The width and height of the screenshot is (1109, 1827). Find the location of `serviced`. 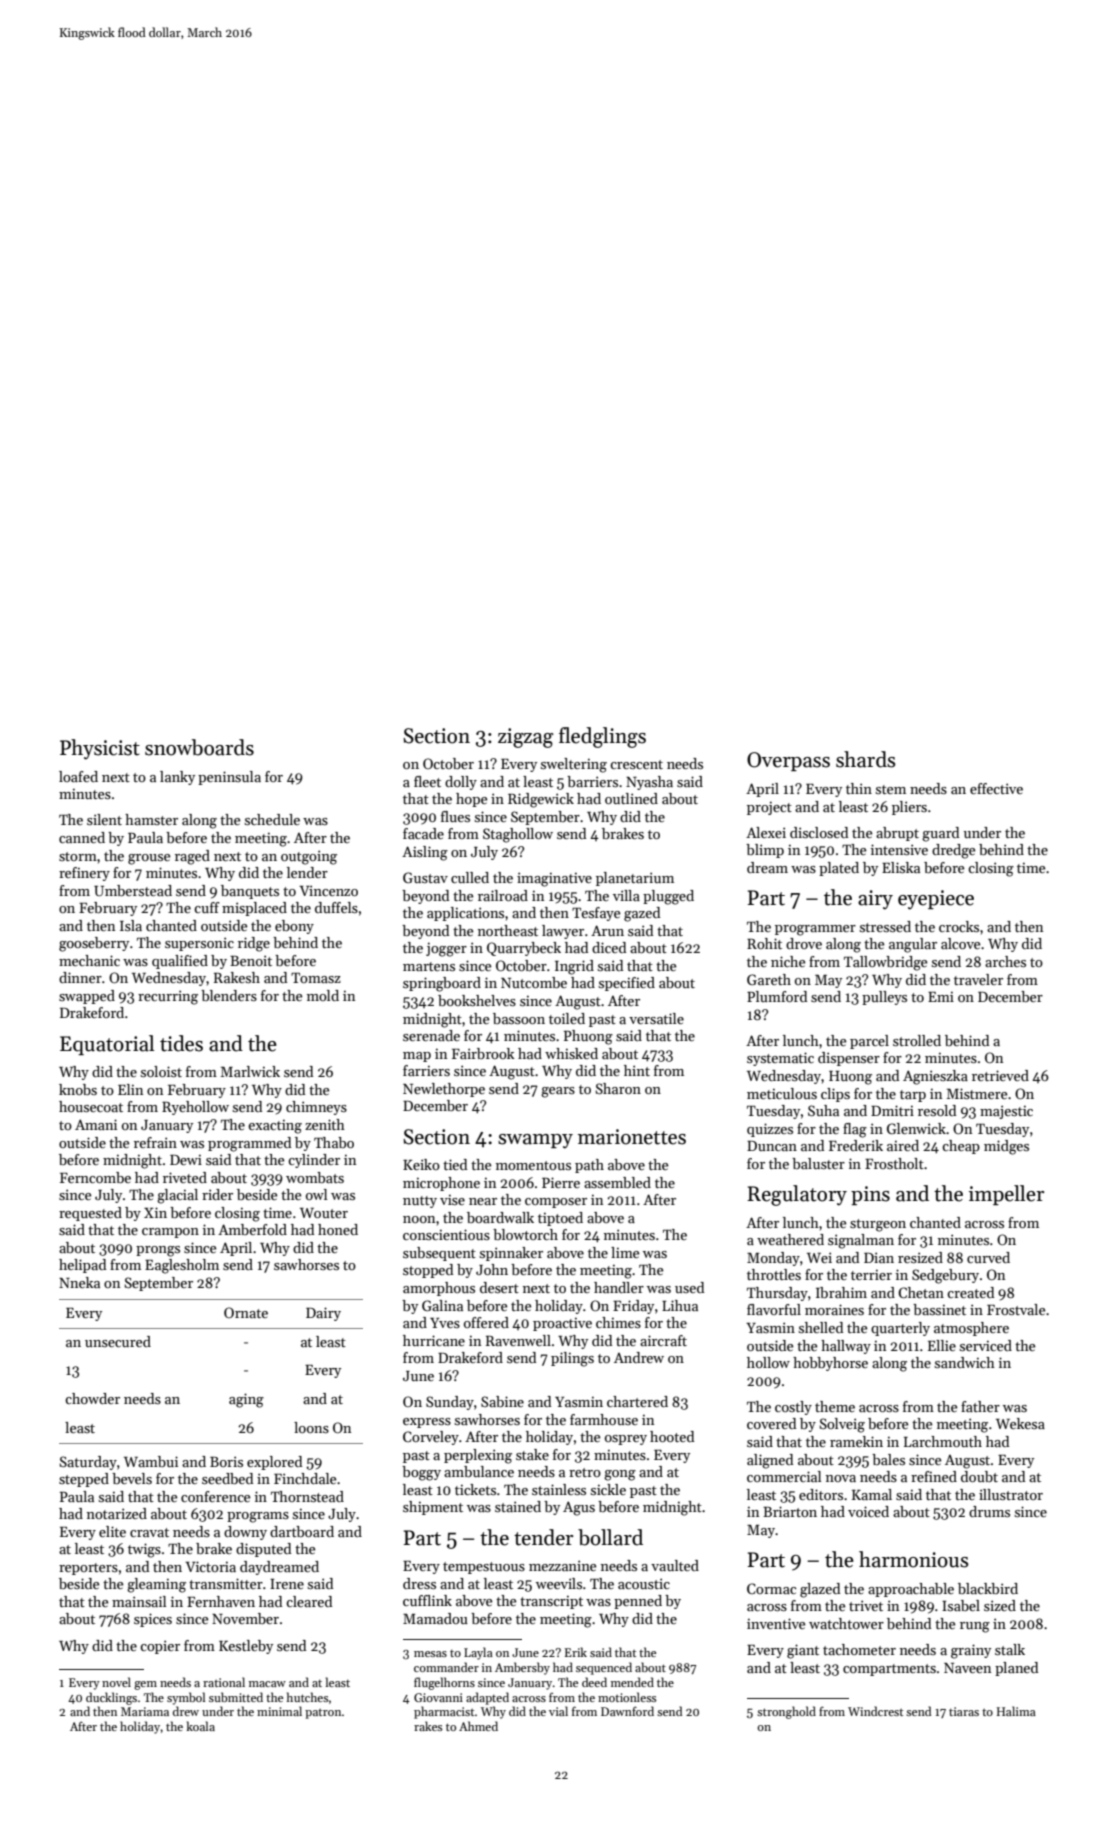

serviced is located at coordinates (986, 1345).
